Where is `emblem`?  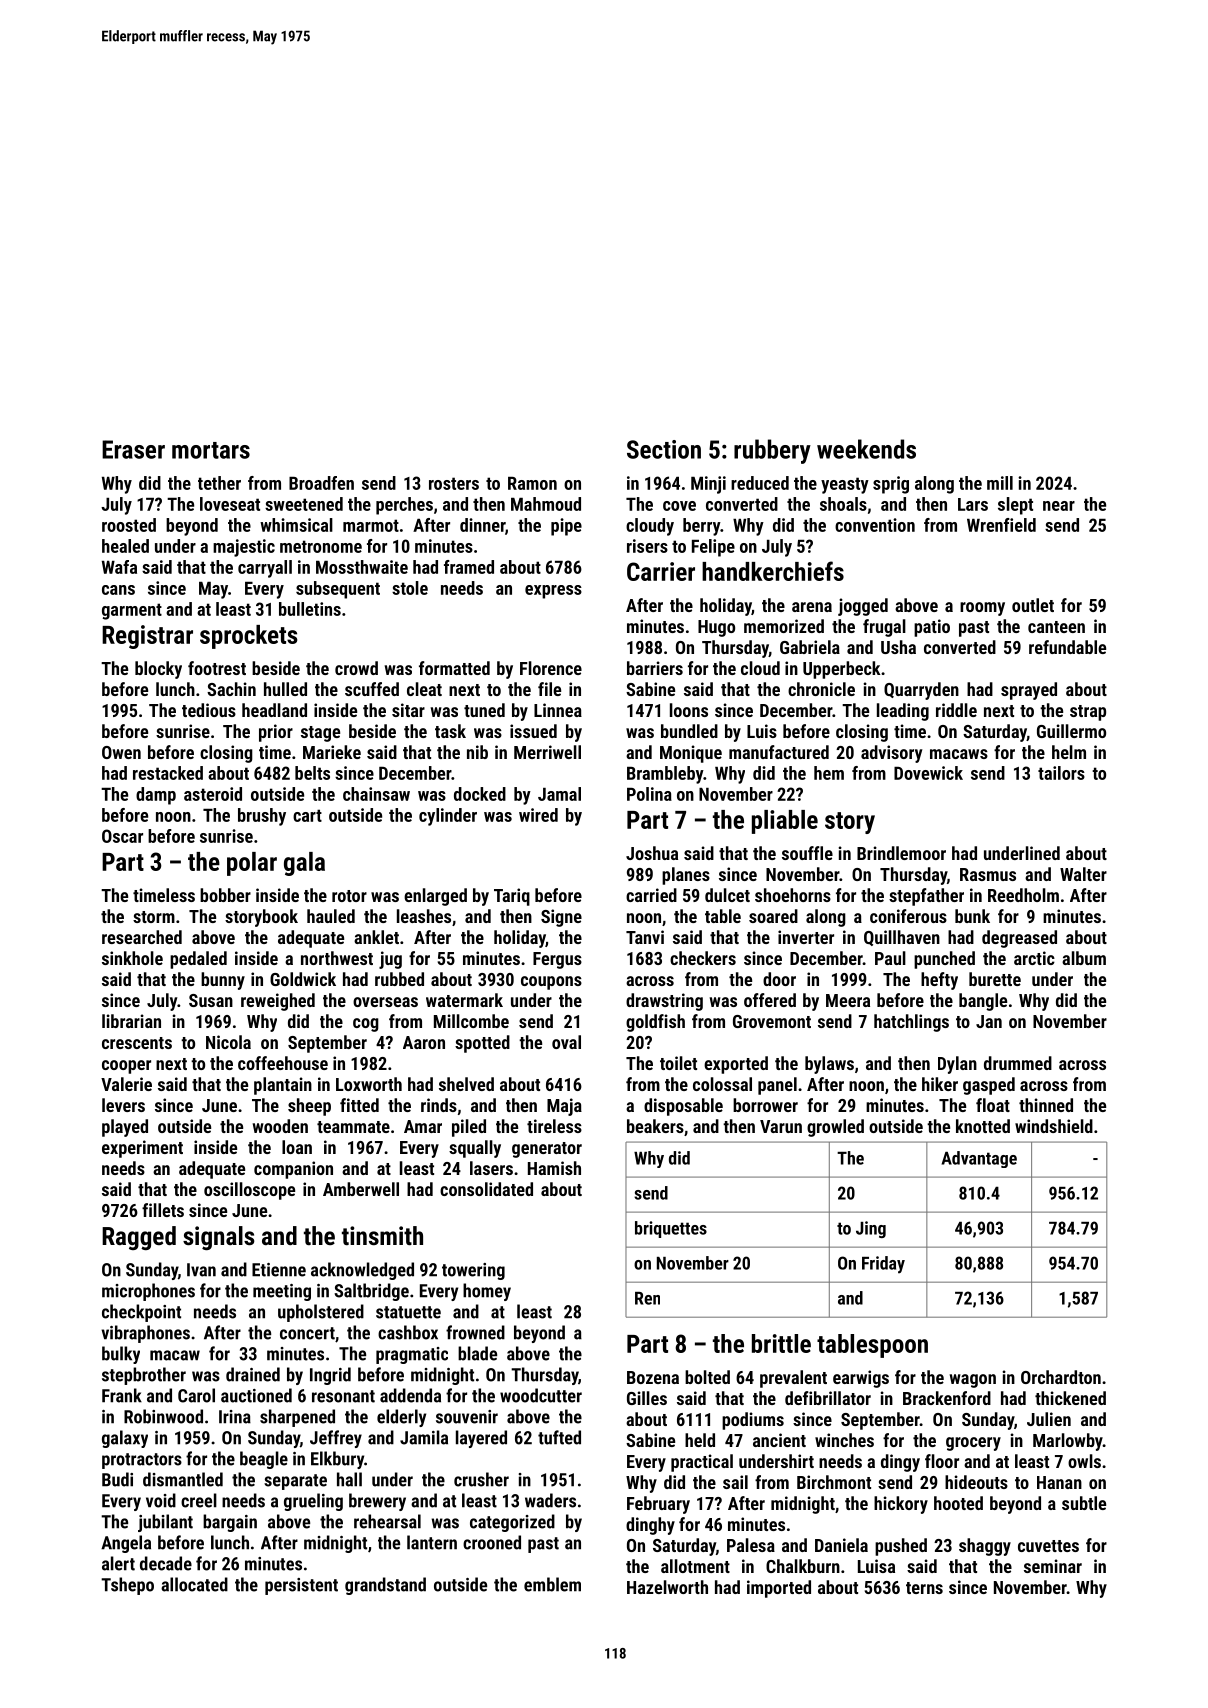 emblem is located at coordinates (552, 1584).
